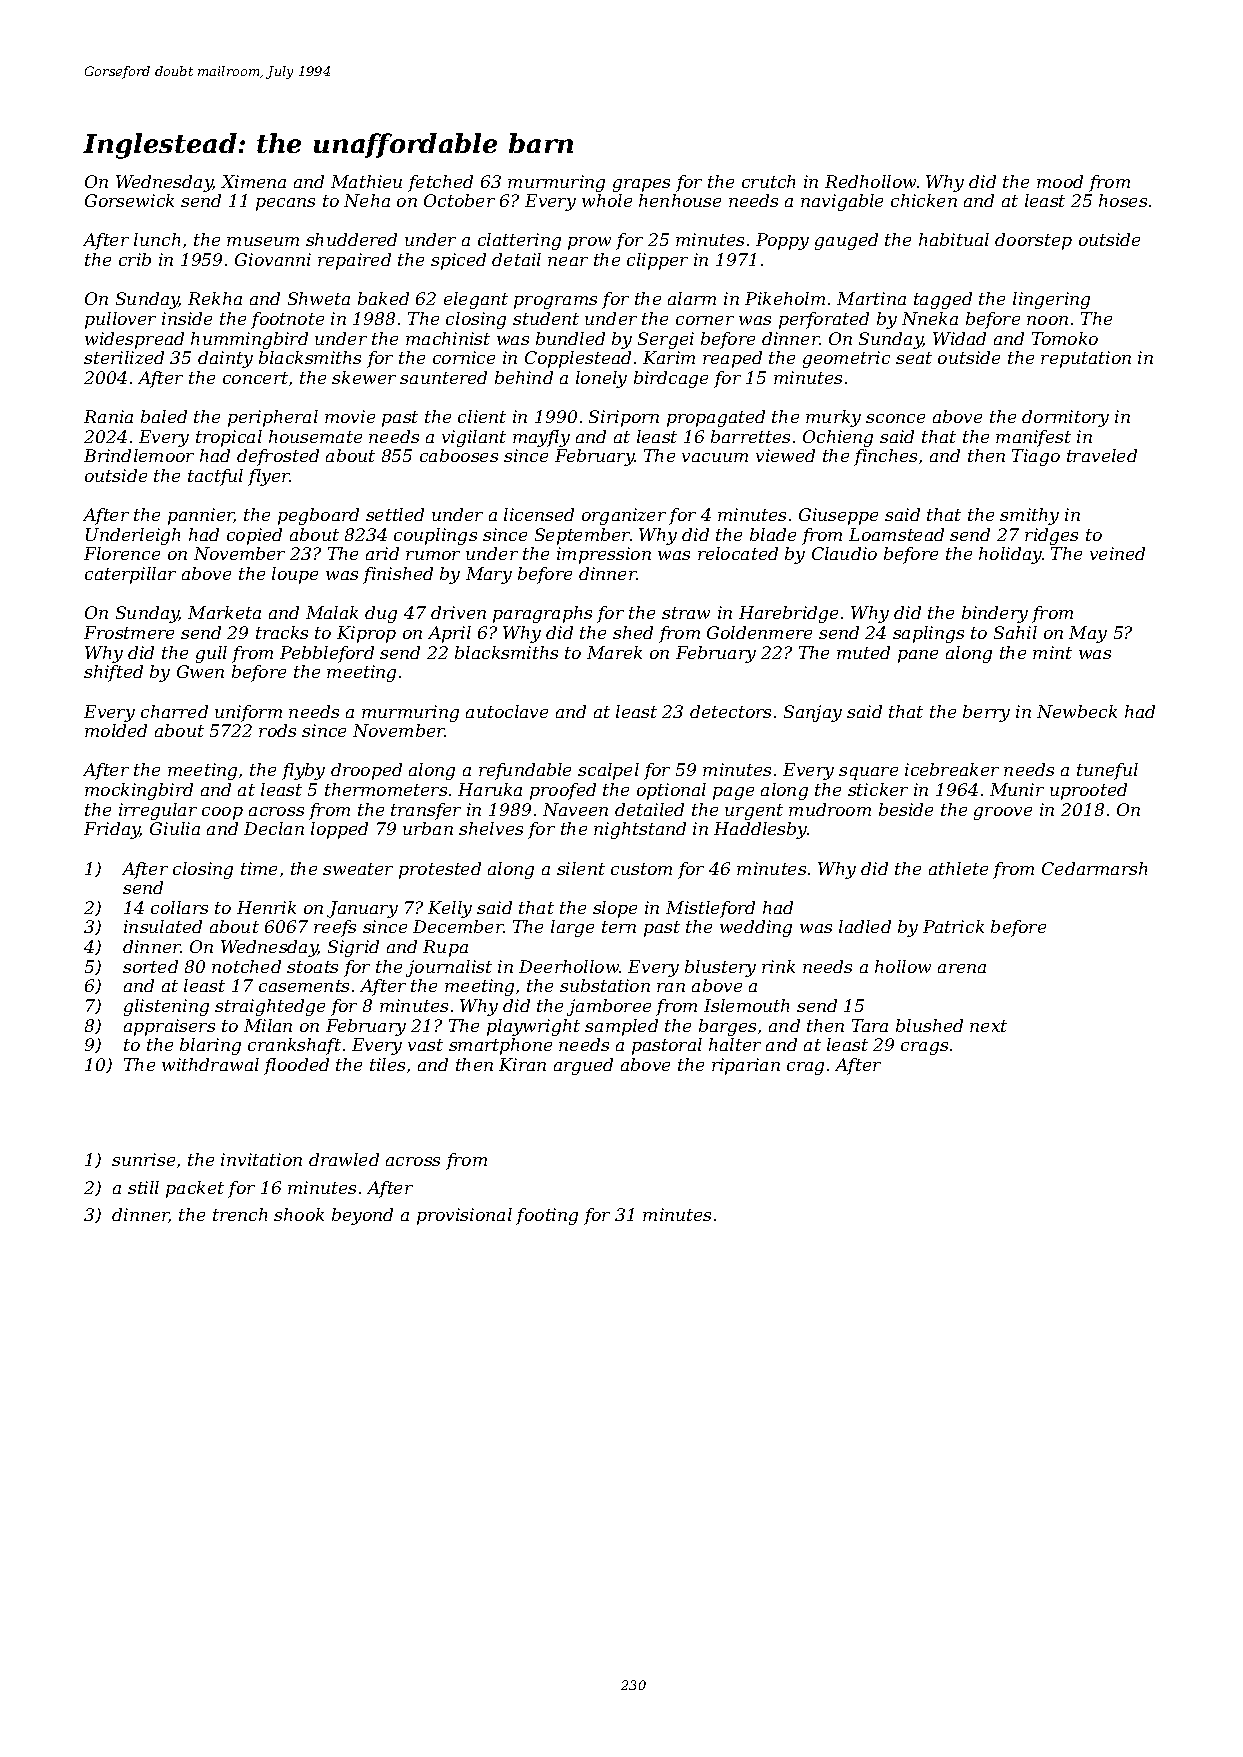 The height and width of the screenshot is (1757, 1243). I want to click on Friday, so click(112, 830).
